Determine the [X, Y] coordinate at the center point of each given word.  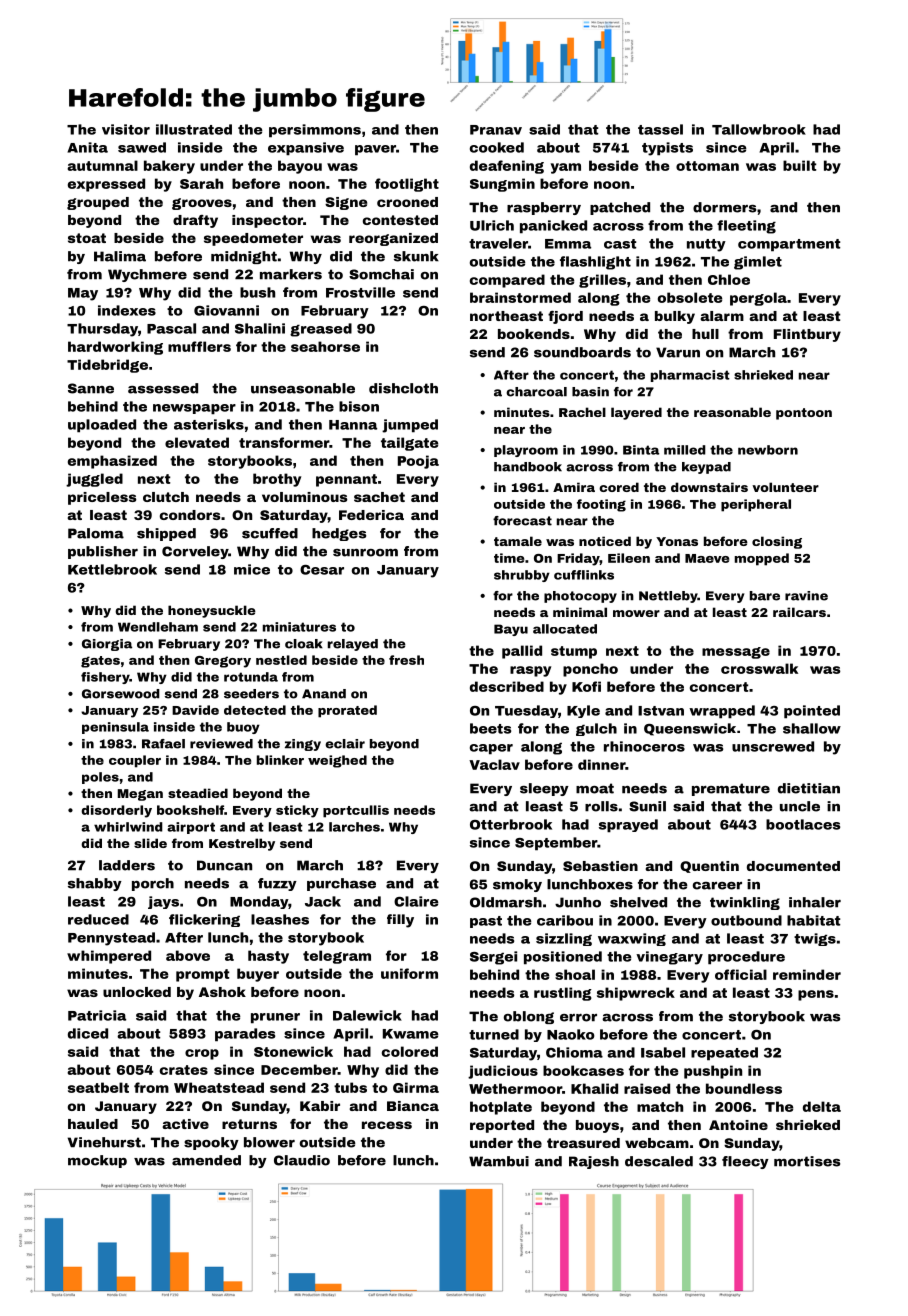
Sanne [91, 388]
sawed [142, 147]
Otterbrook [511, 824]
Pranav [496, 130]
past [486, 922]
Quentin [709, 867]
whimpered [109, 957]
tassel [660, 129]
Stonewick [293, 1051]
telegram [337, 957]
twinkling [745, 903]
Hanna [353, 425]
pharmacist [690, 376]
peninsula [115, 728]
